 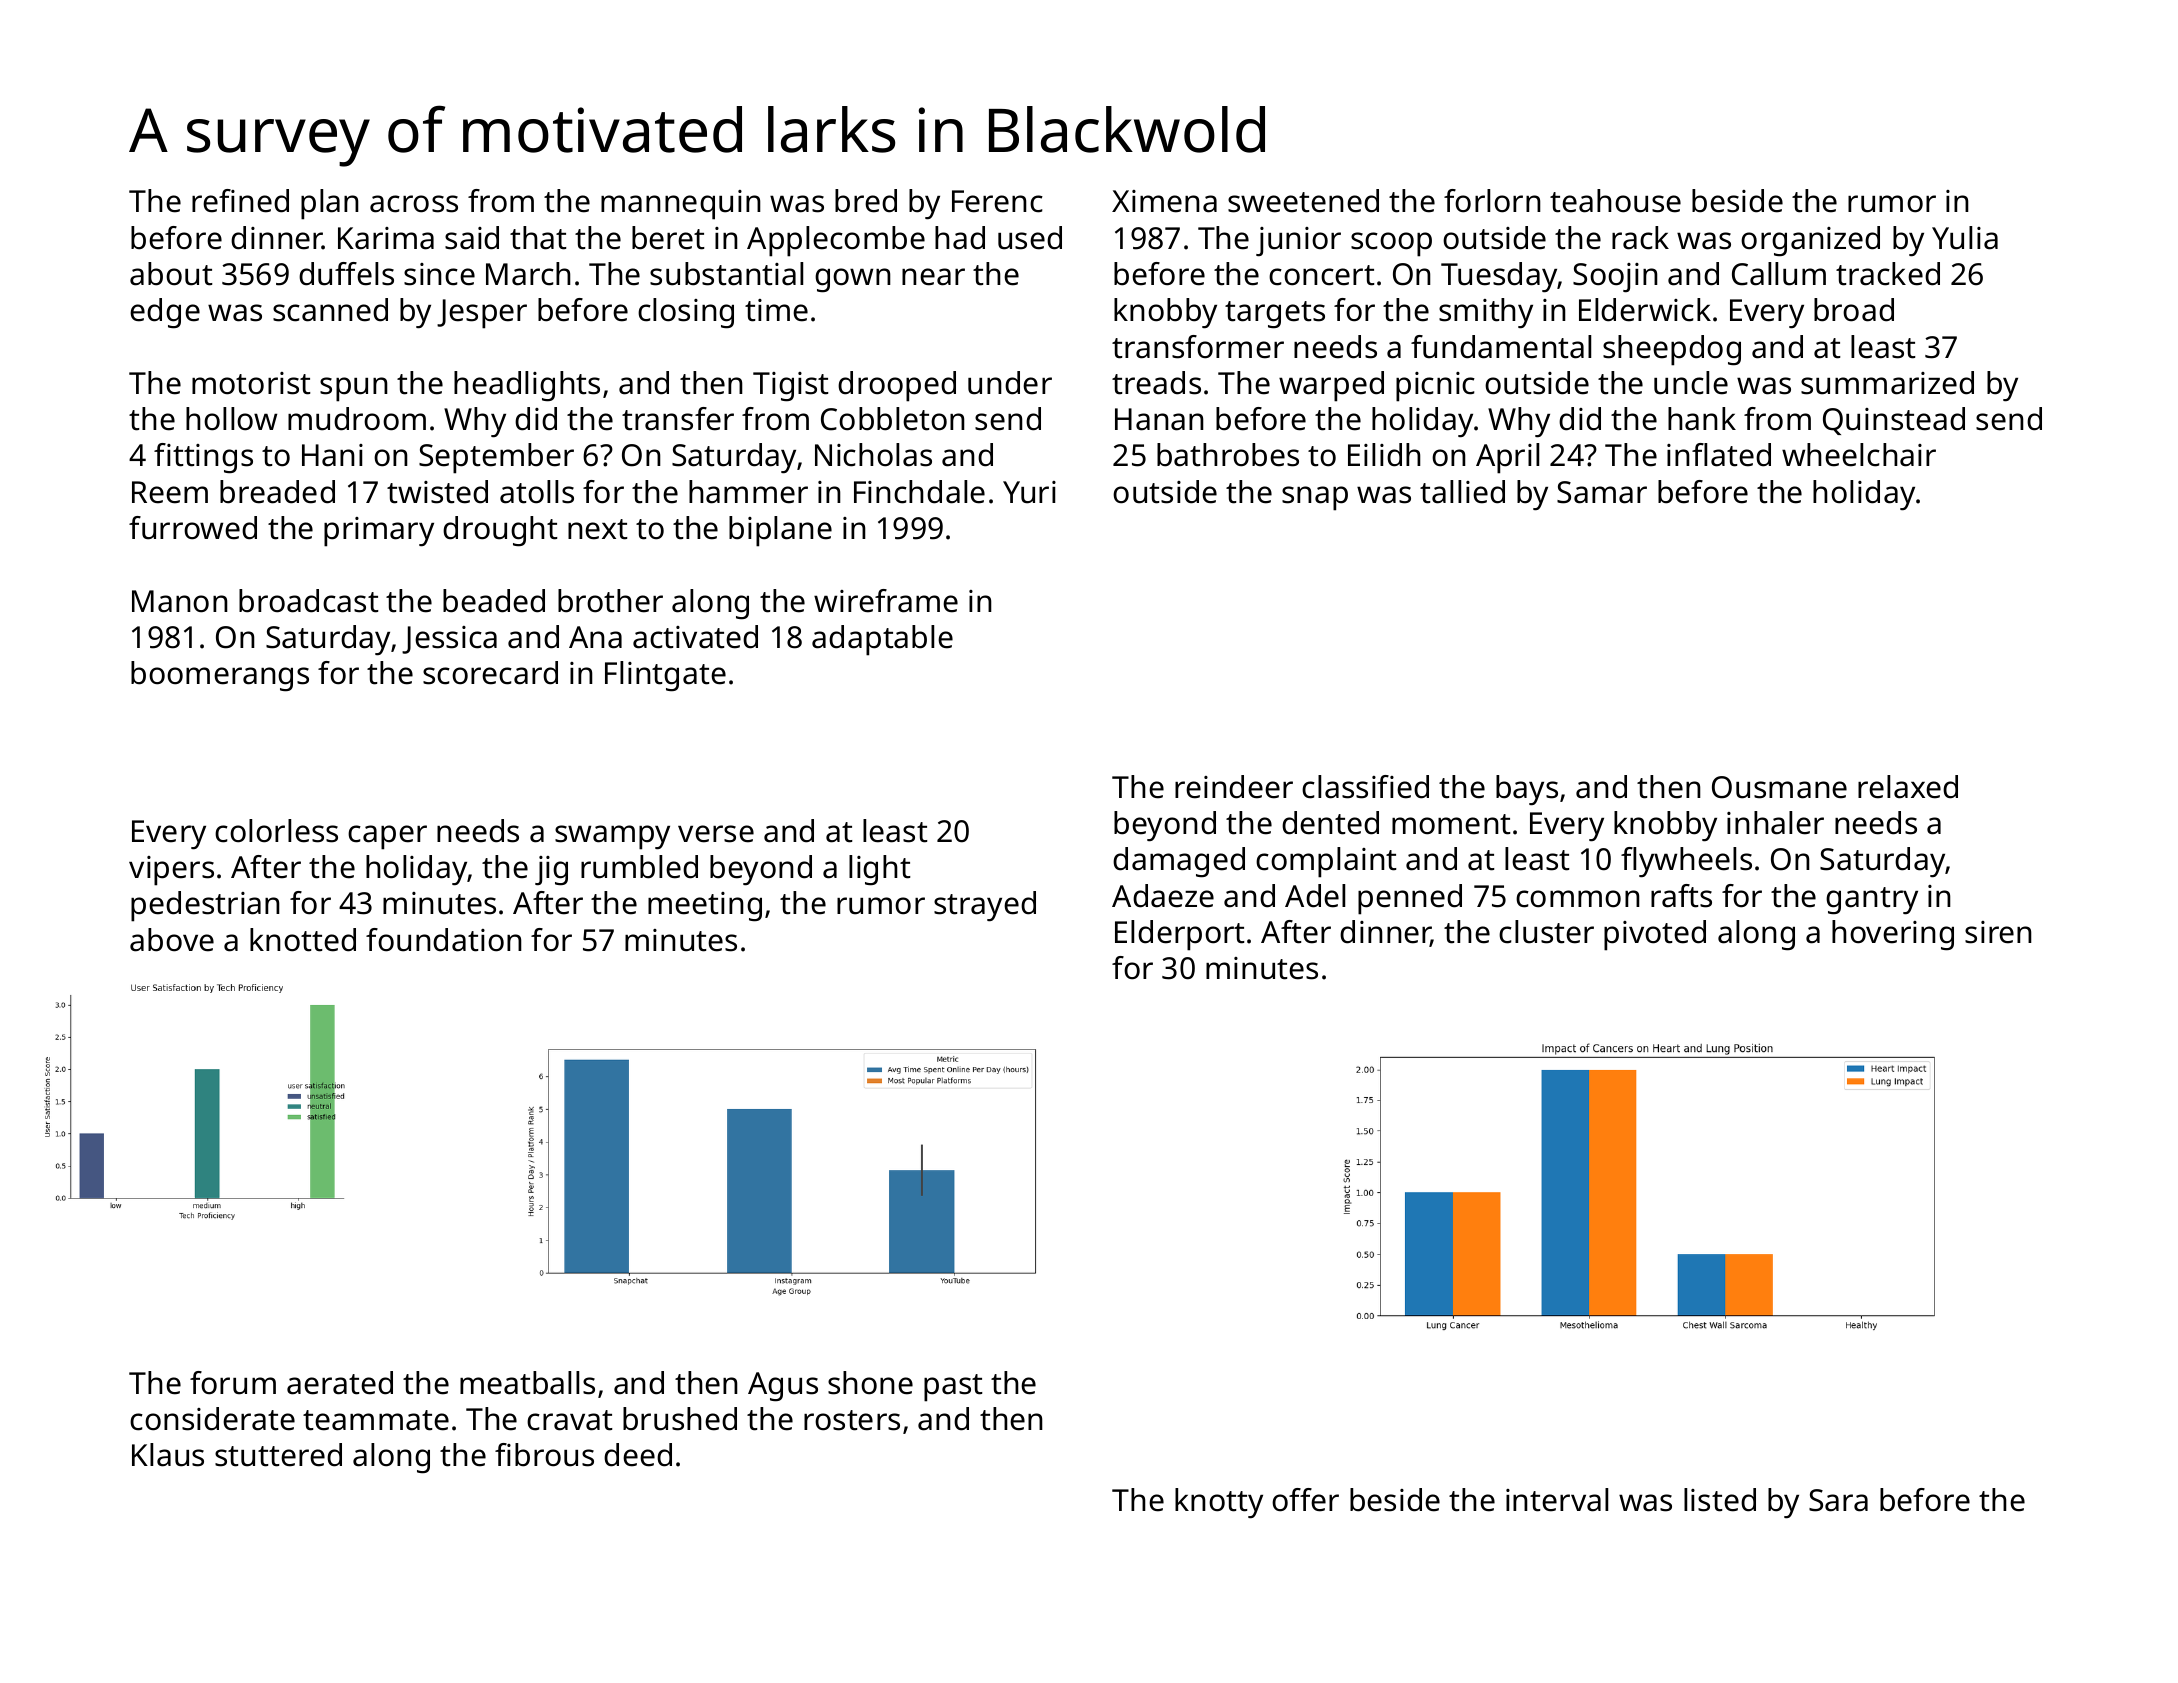 I want to click on tallied, so click(x=1462, y=492).
